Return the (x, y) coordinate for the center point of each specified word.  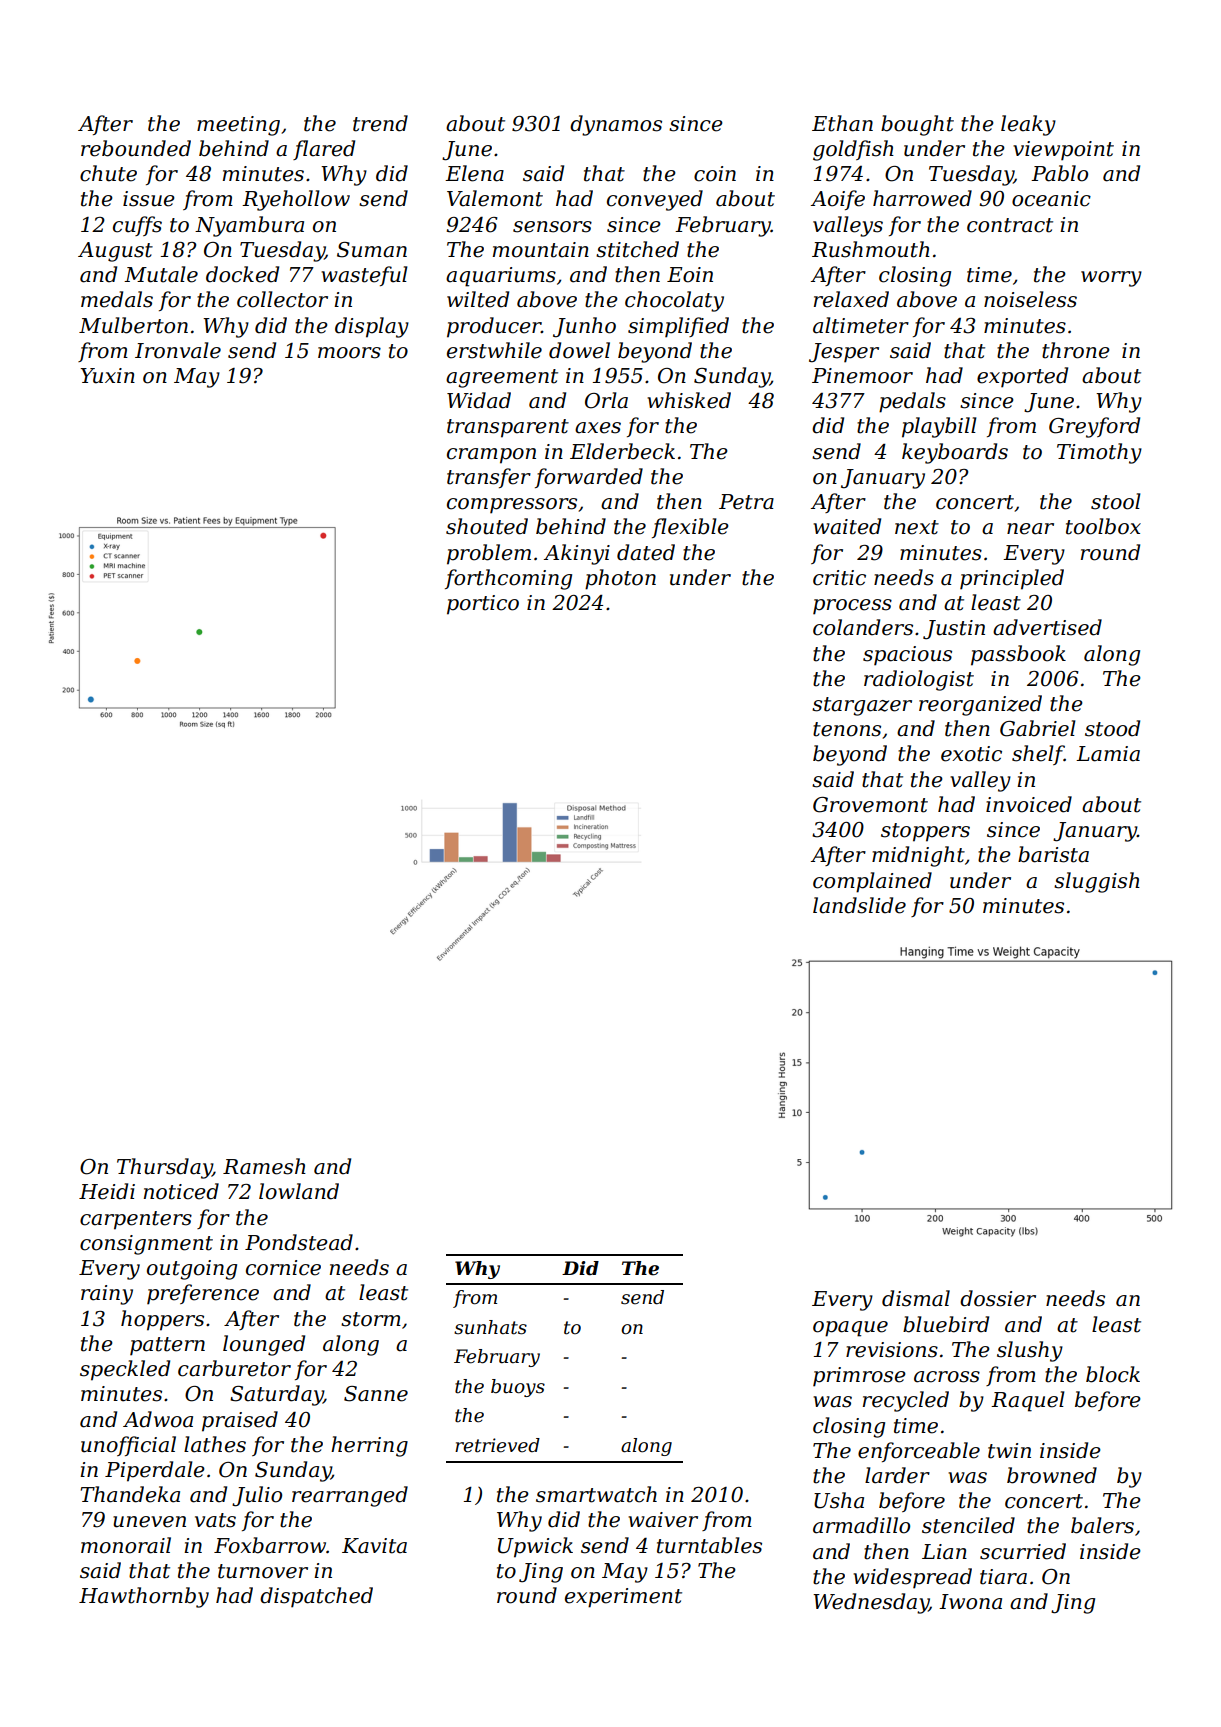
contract (1010, 225)
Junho (584, 327)
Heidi (107, 1191)
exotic (971, 754)
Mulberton (133, 325)
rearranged (350, 1496)
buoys (518, 1388)
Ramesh (264, 1166)
